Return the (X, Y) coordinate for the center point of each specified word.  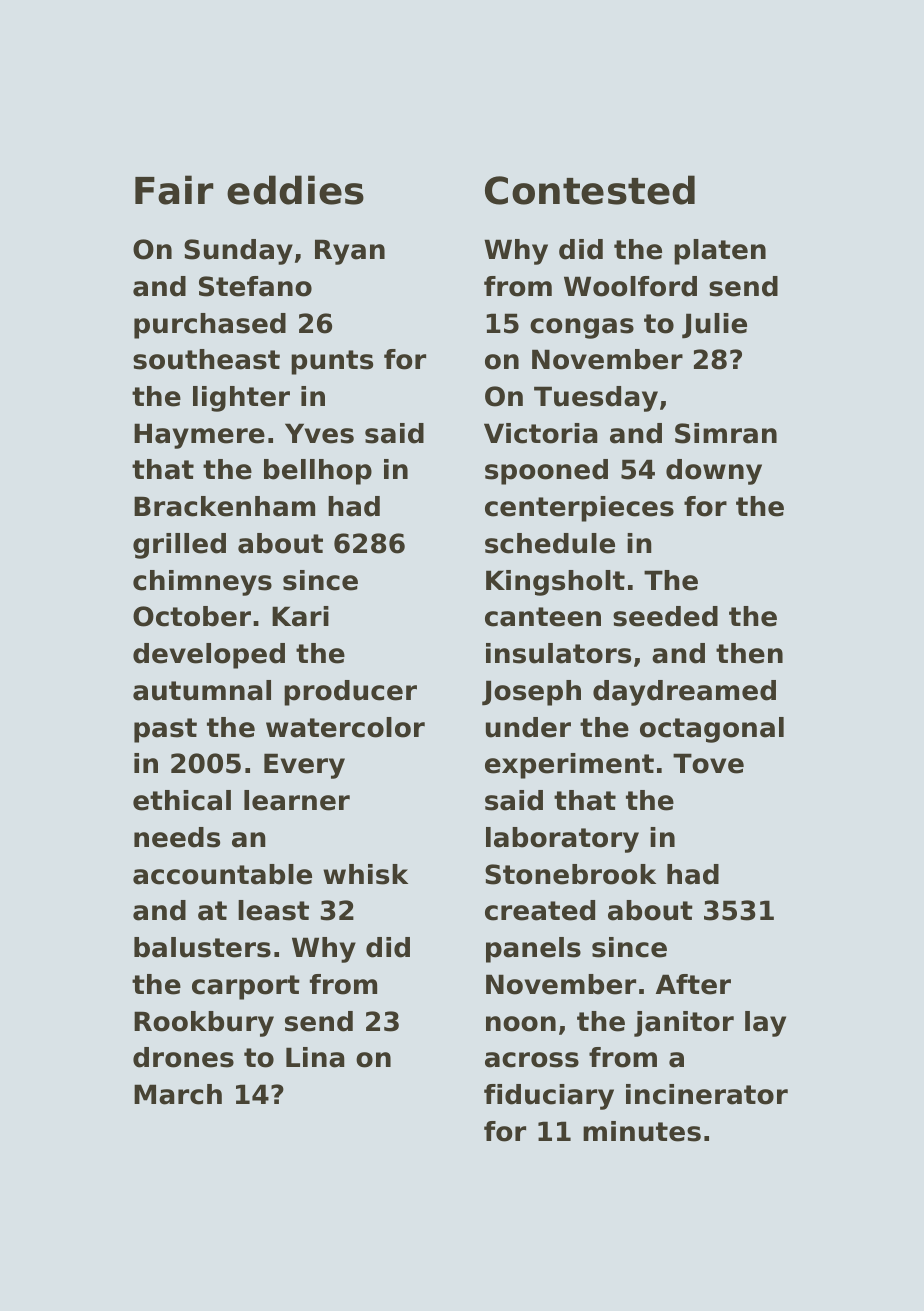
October (192, 616)
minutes (642, 1131)
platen (720, 252)
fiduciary (549, 1097)
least (273, 910)
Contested (590, 190)
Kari (300, 616)
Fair (174, 190)
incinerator (707, 1094)
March (178, 1094)
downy (714, 472)
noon (521, 1024)
